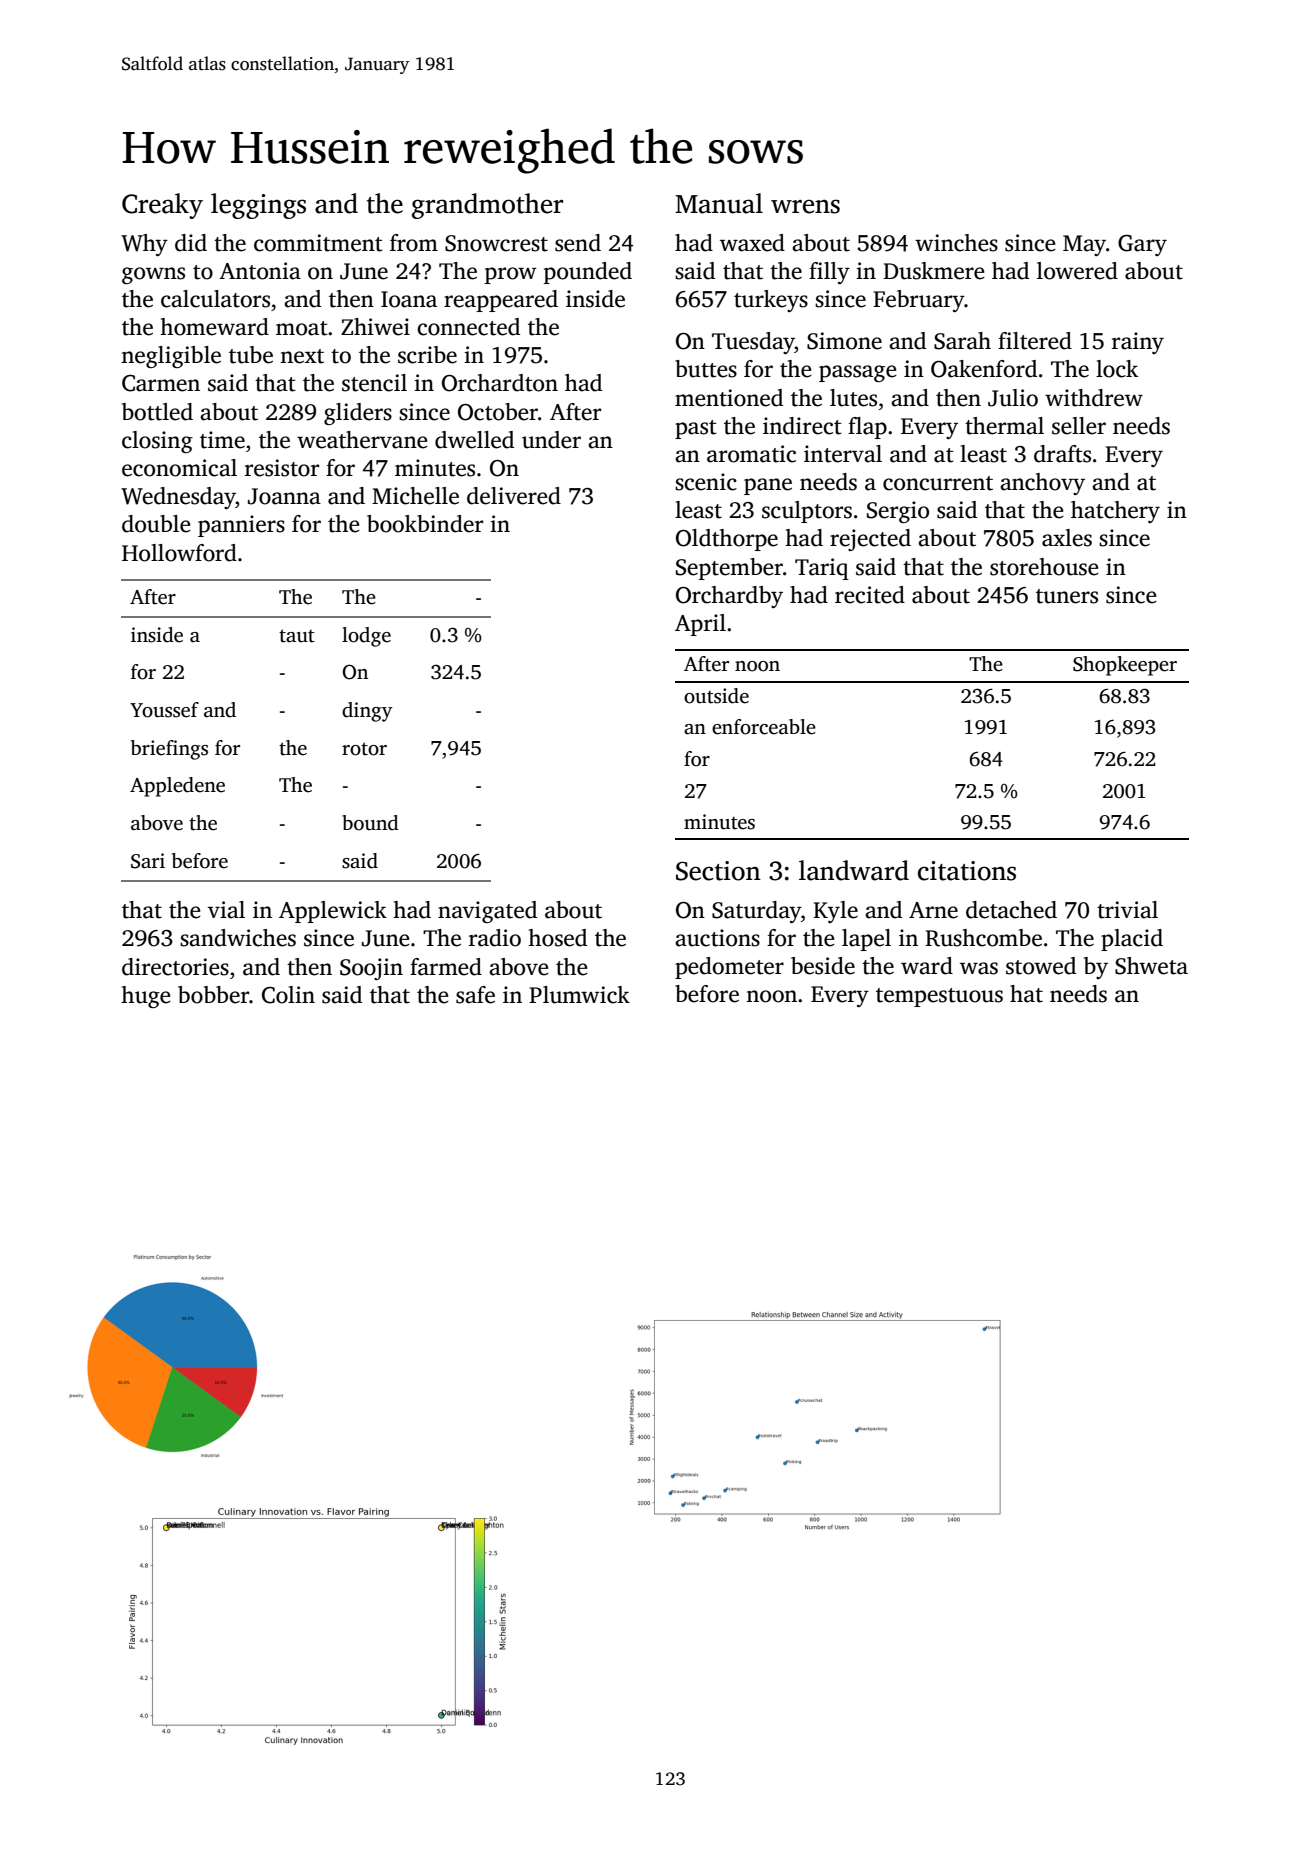  What do you see at coordinates (718, 871) in the screenshot?
I see `Section` at bounding box center [718, 871].
